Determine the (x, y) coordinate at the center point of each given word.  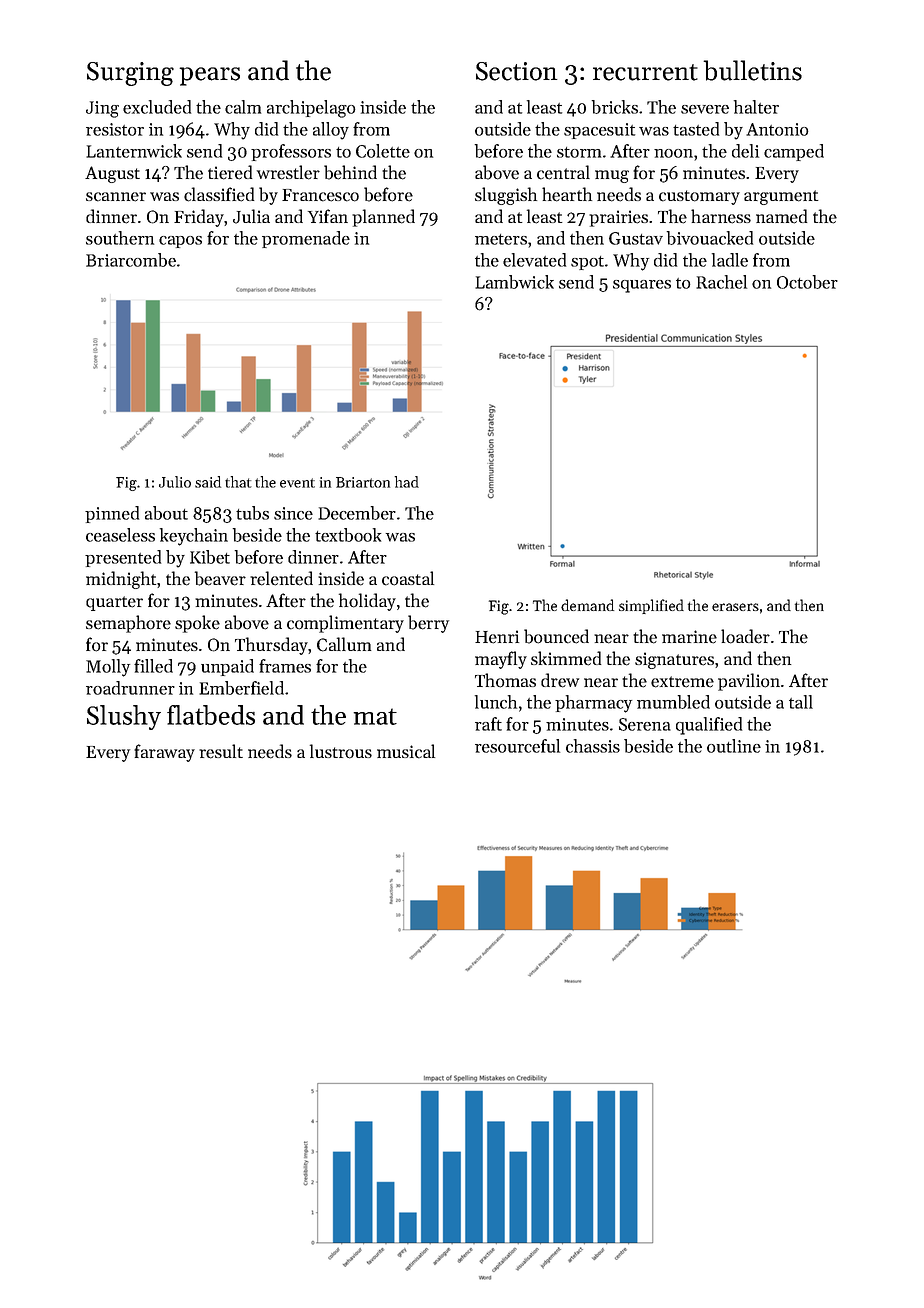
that (238, 482)
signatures (674, 660)
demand (587, 605)
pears (209, 76)
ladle (730, 260)
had (407, 482)
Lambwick (514, 282)
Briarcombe (131, 260)
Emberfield (241, 688)
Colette (383, 151)
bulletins (752, 70)
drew (560, 680)
